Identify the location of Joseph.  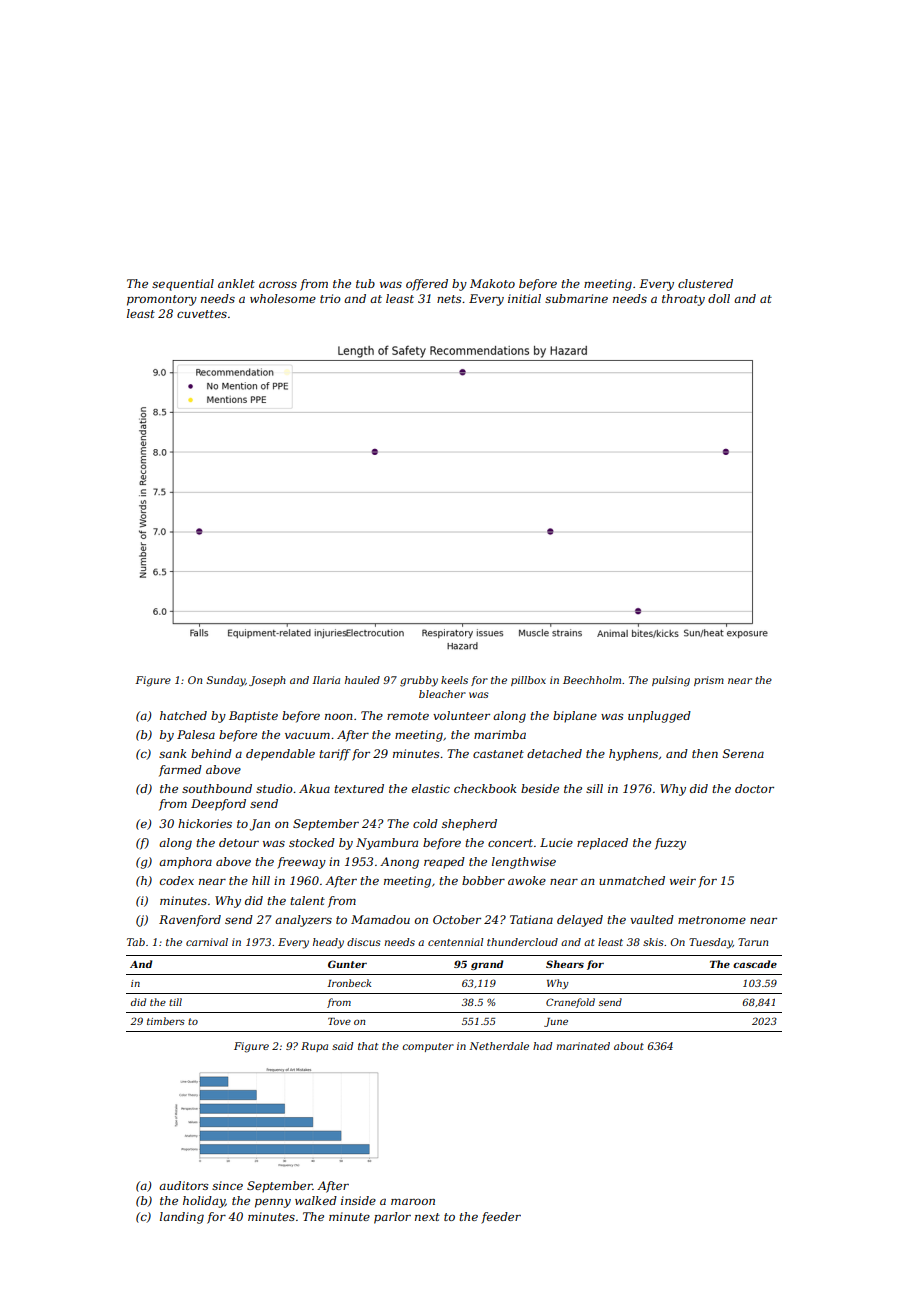
(267, 681).
